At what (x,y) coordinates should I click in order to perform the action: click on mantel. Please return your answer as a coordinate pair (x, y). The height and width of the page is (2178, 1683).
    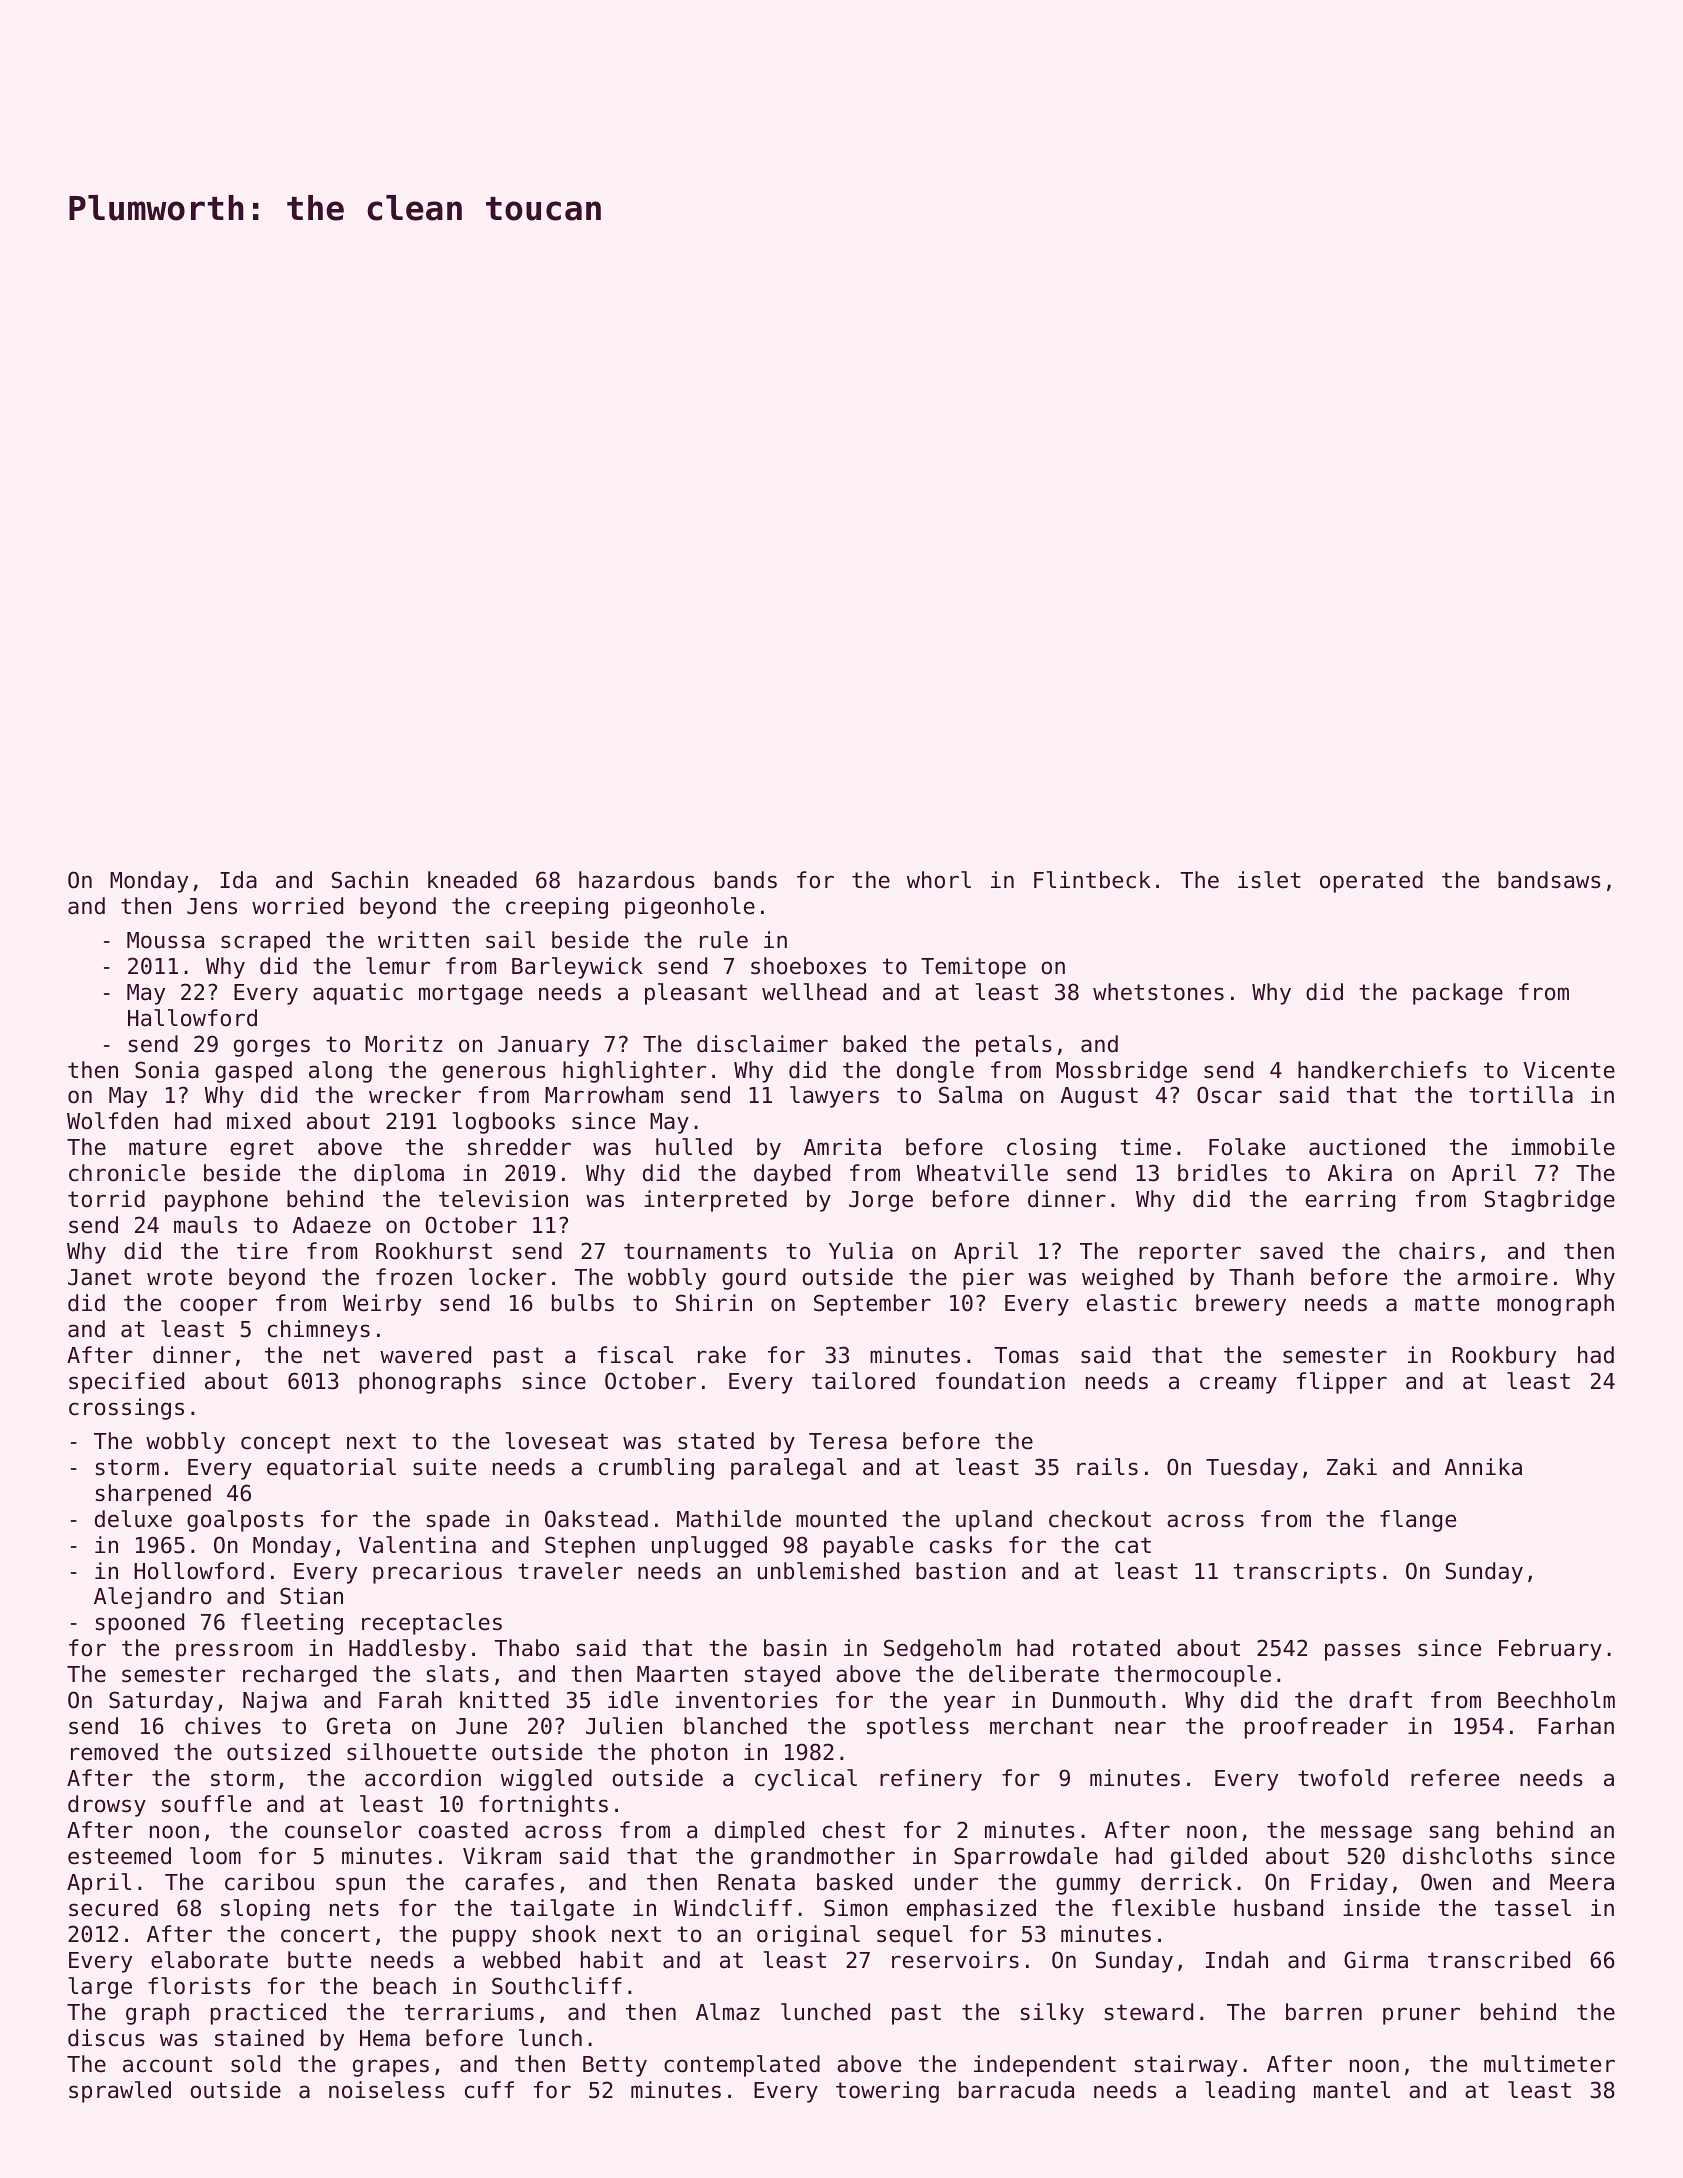
    Looking at the image, I should click on (1352, 2090).
